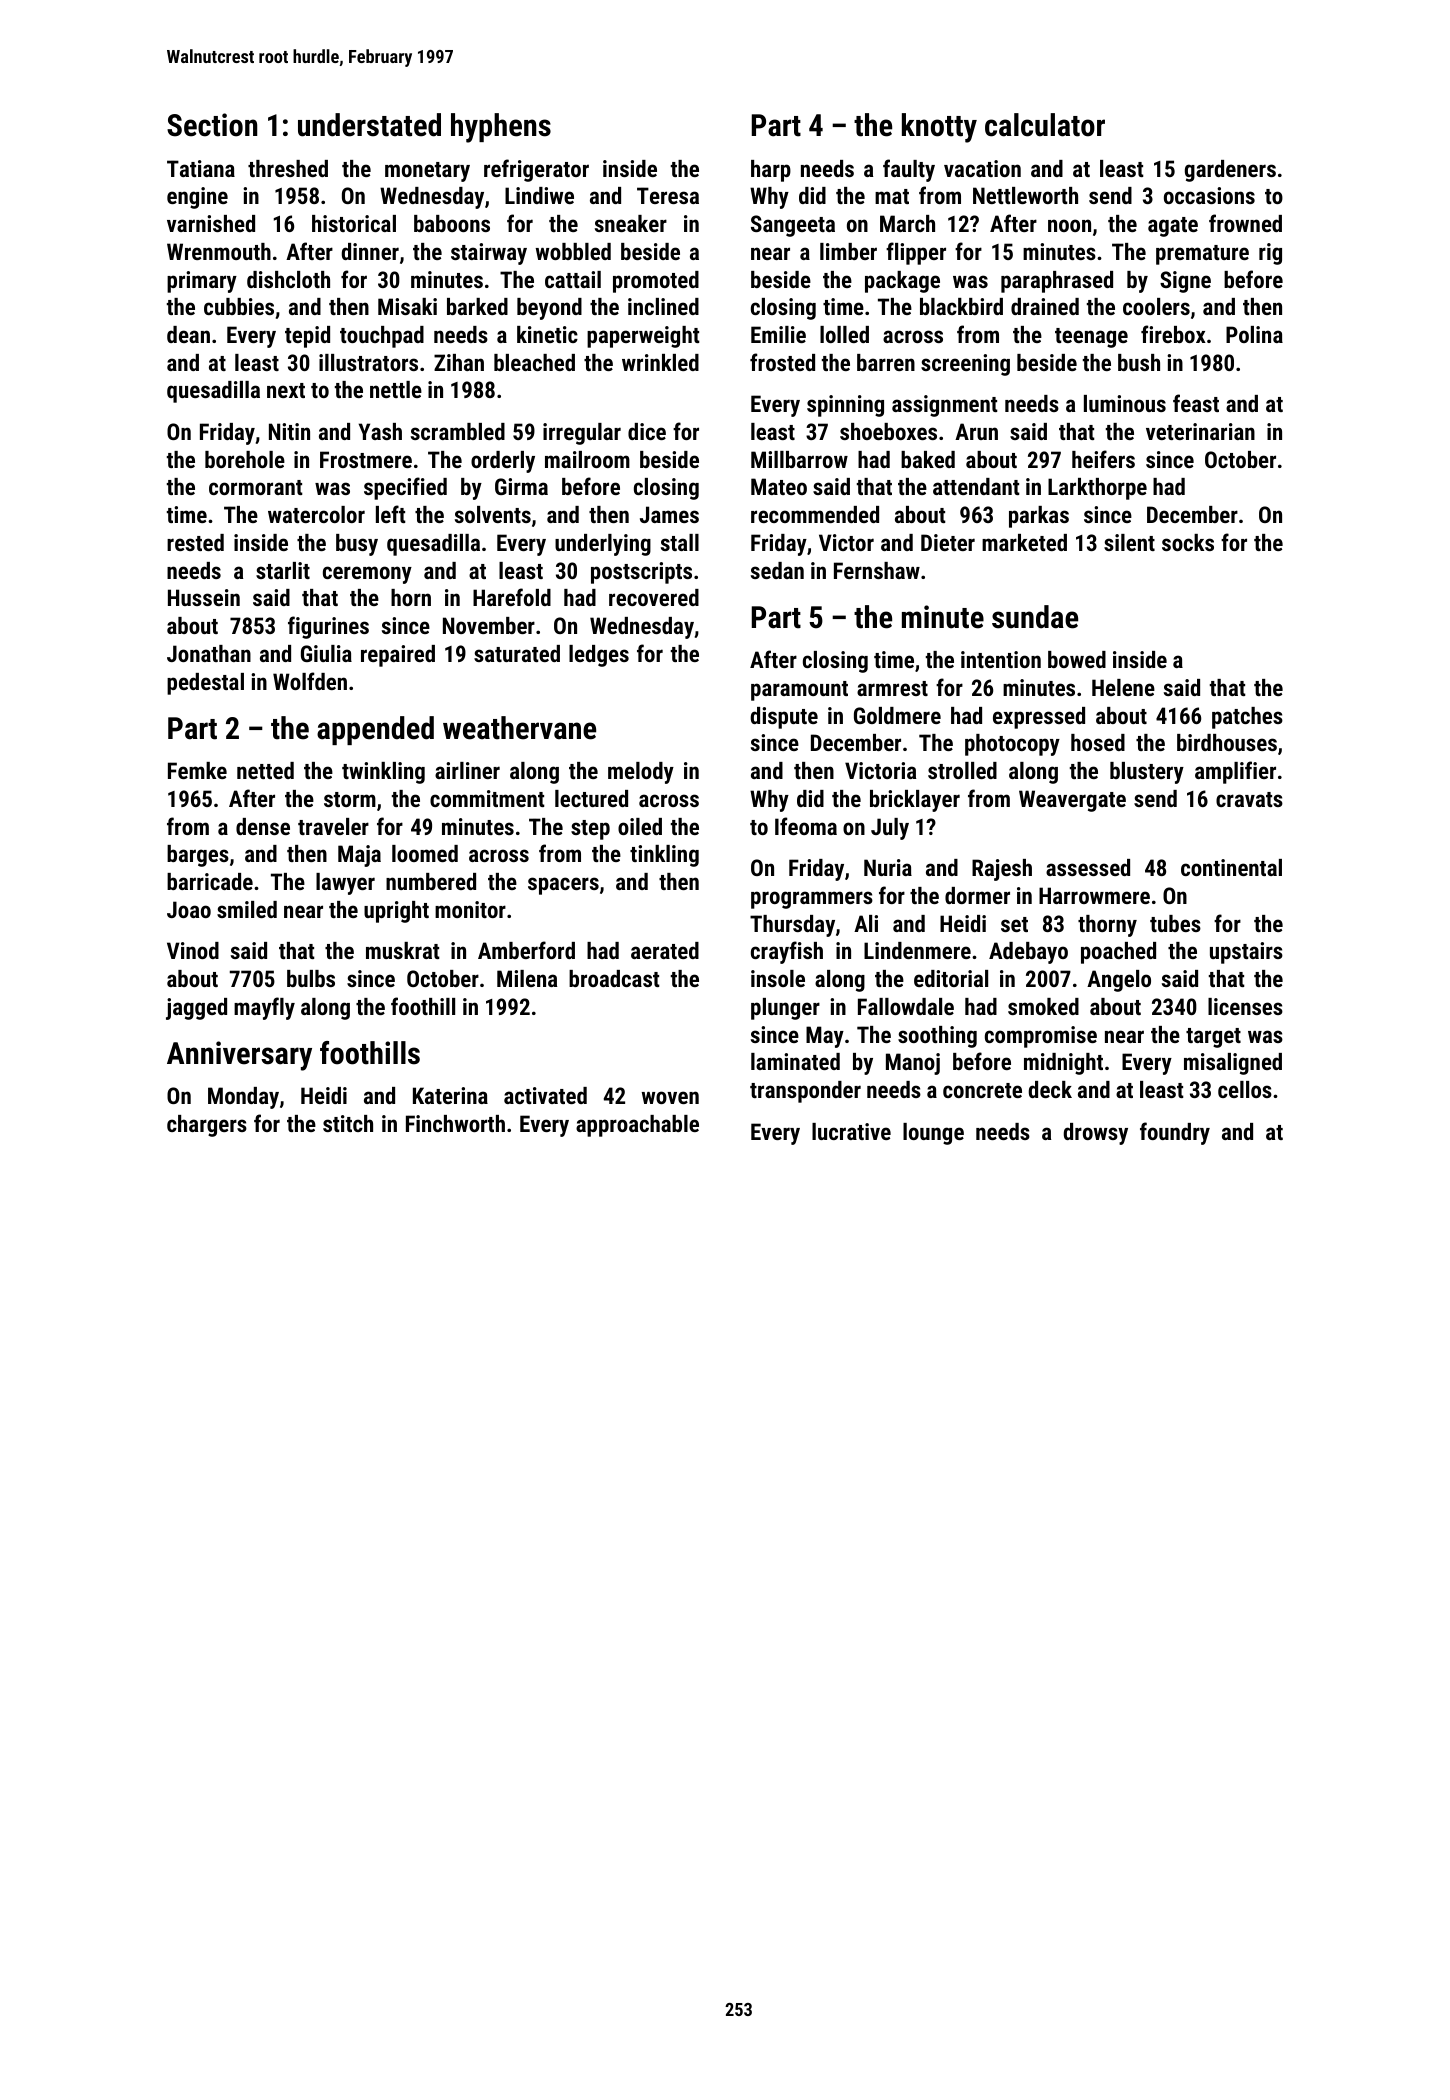  Describe the element at coordinates (933, 1134) in the page. I see `lounge` at that location.
